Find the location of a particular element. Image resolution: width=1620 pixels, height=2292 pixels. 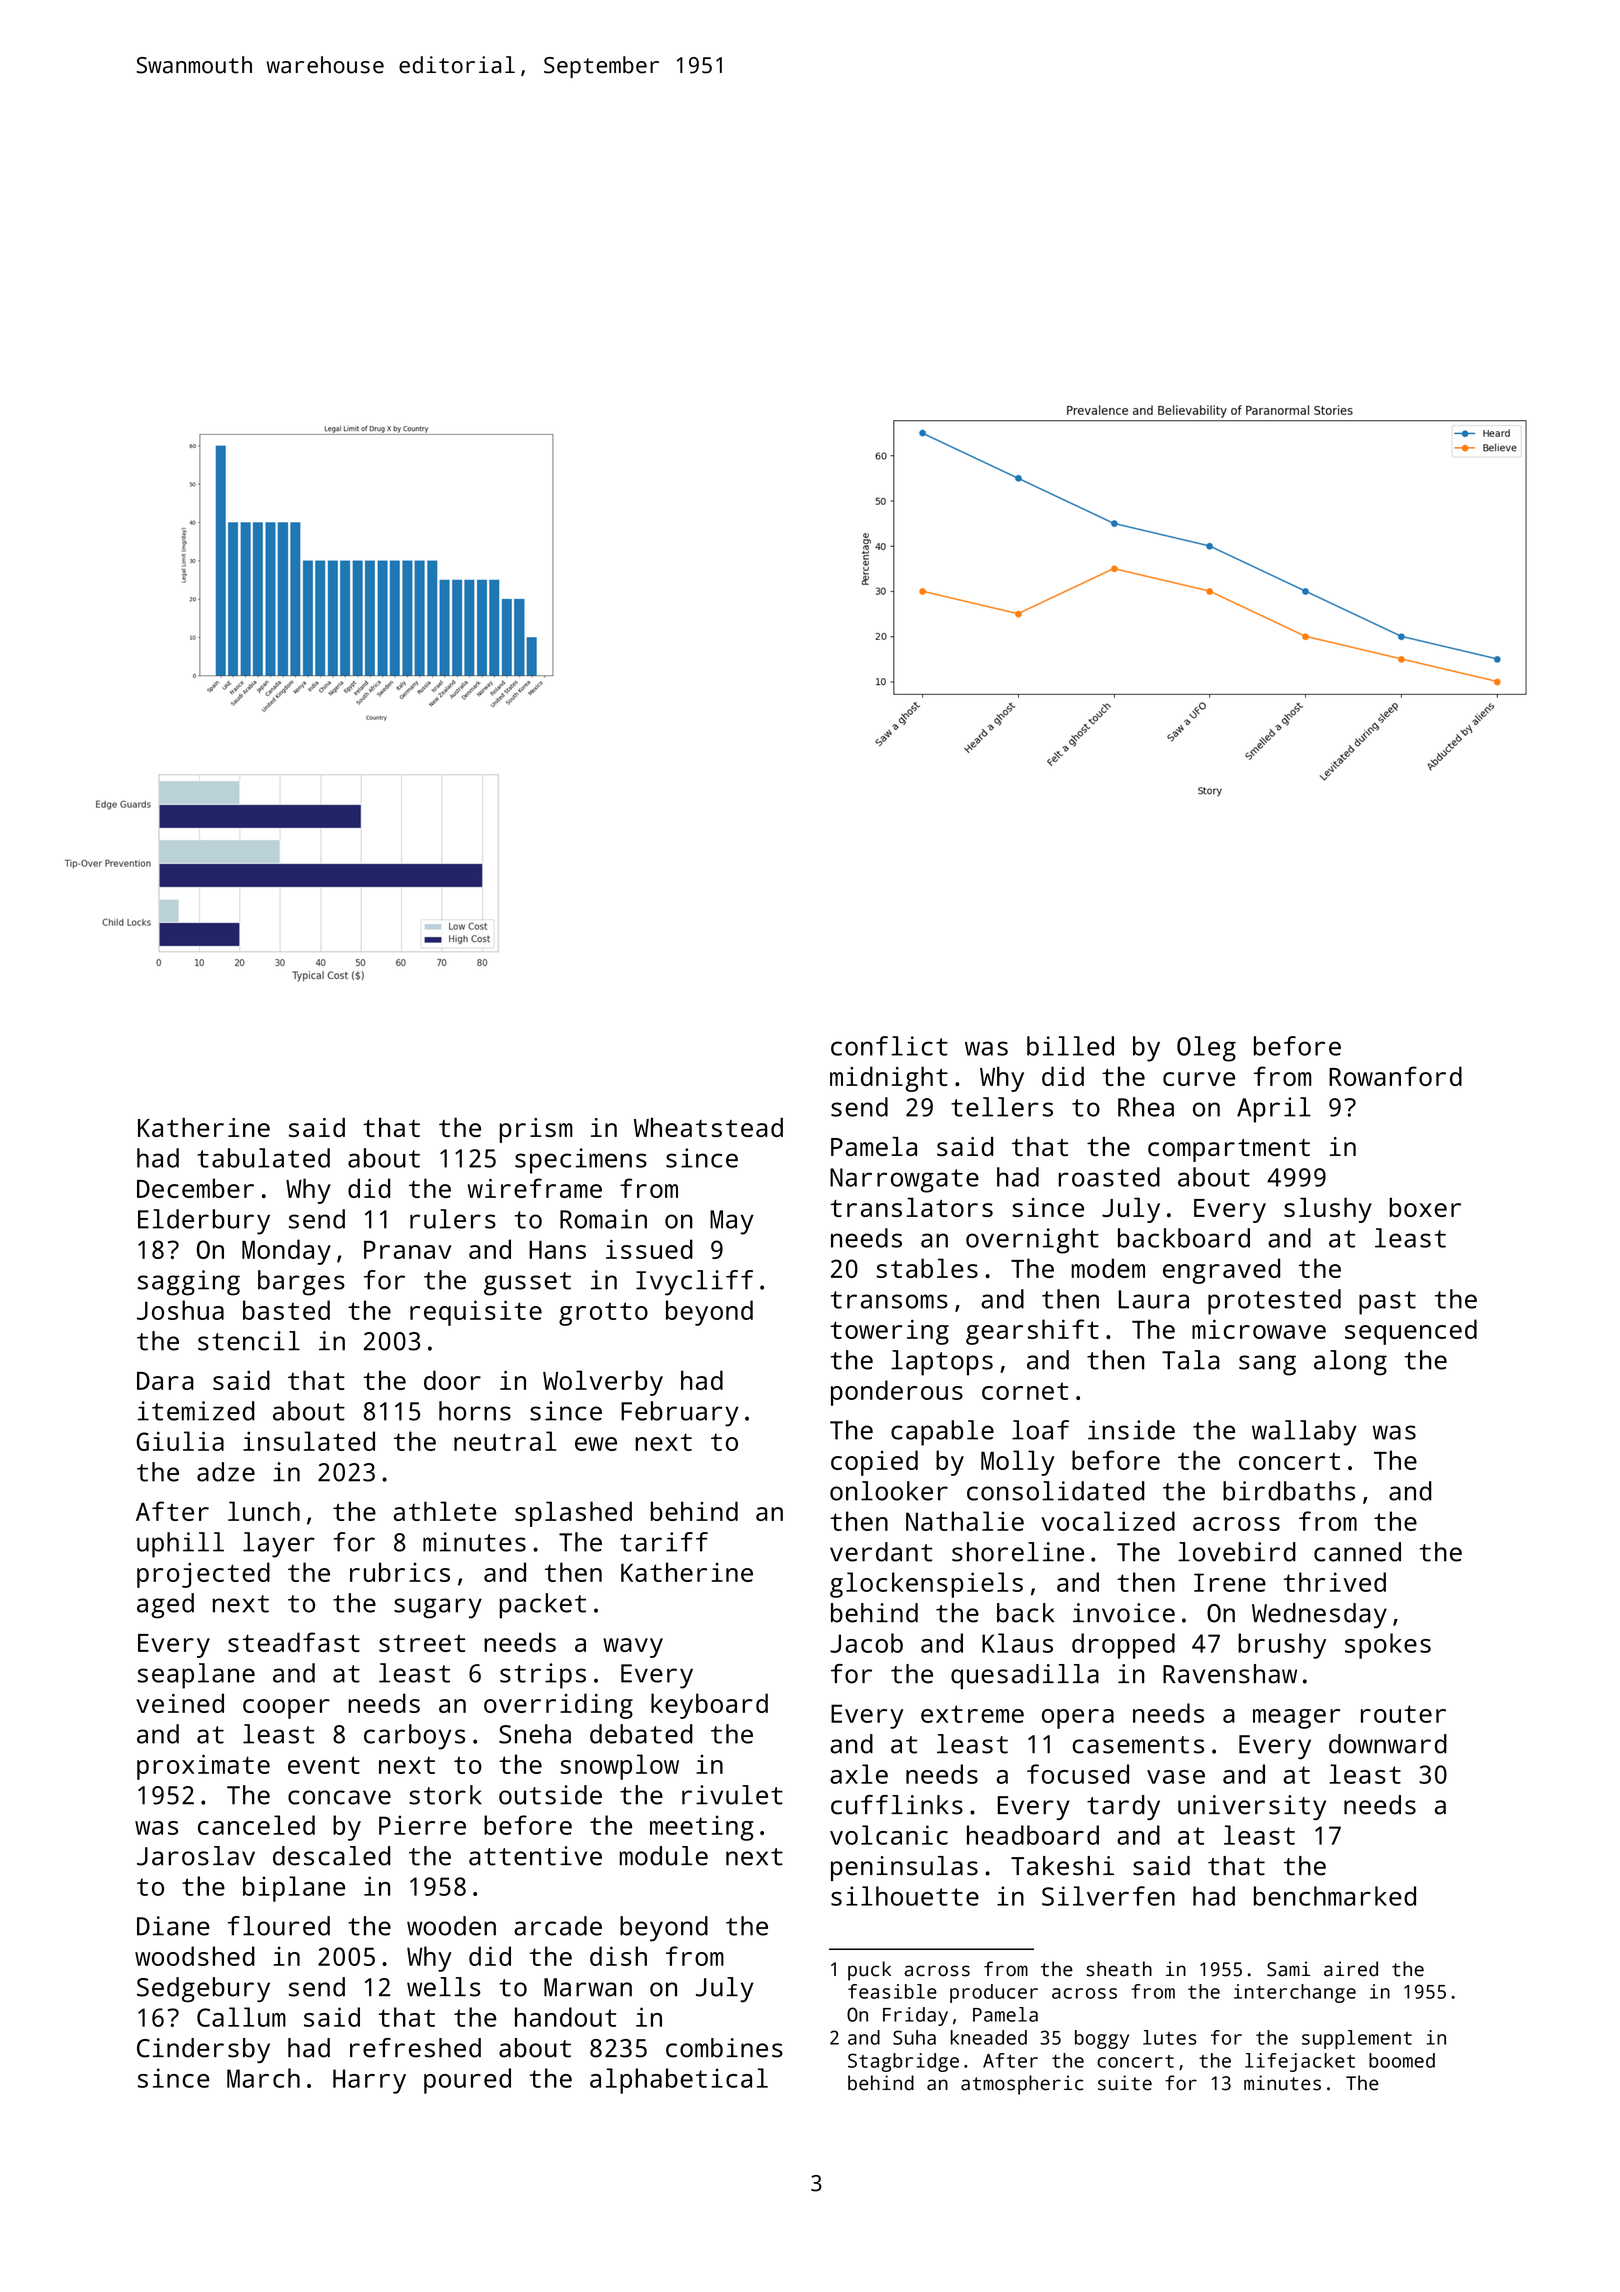

compartment is located at coordinates (1229, 1150).
